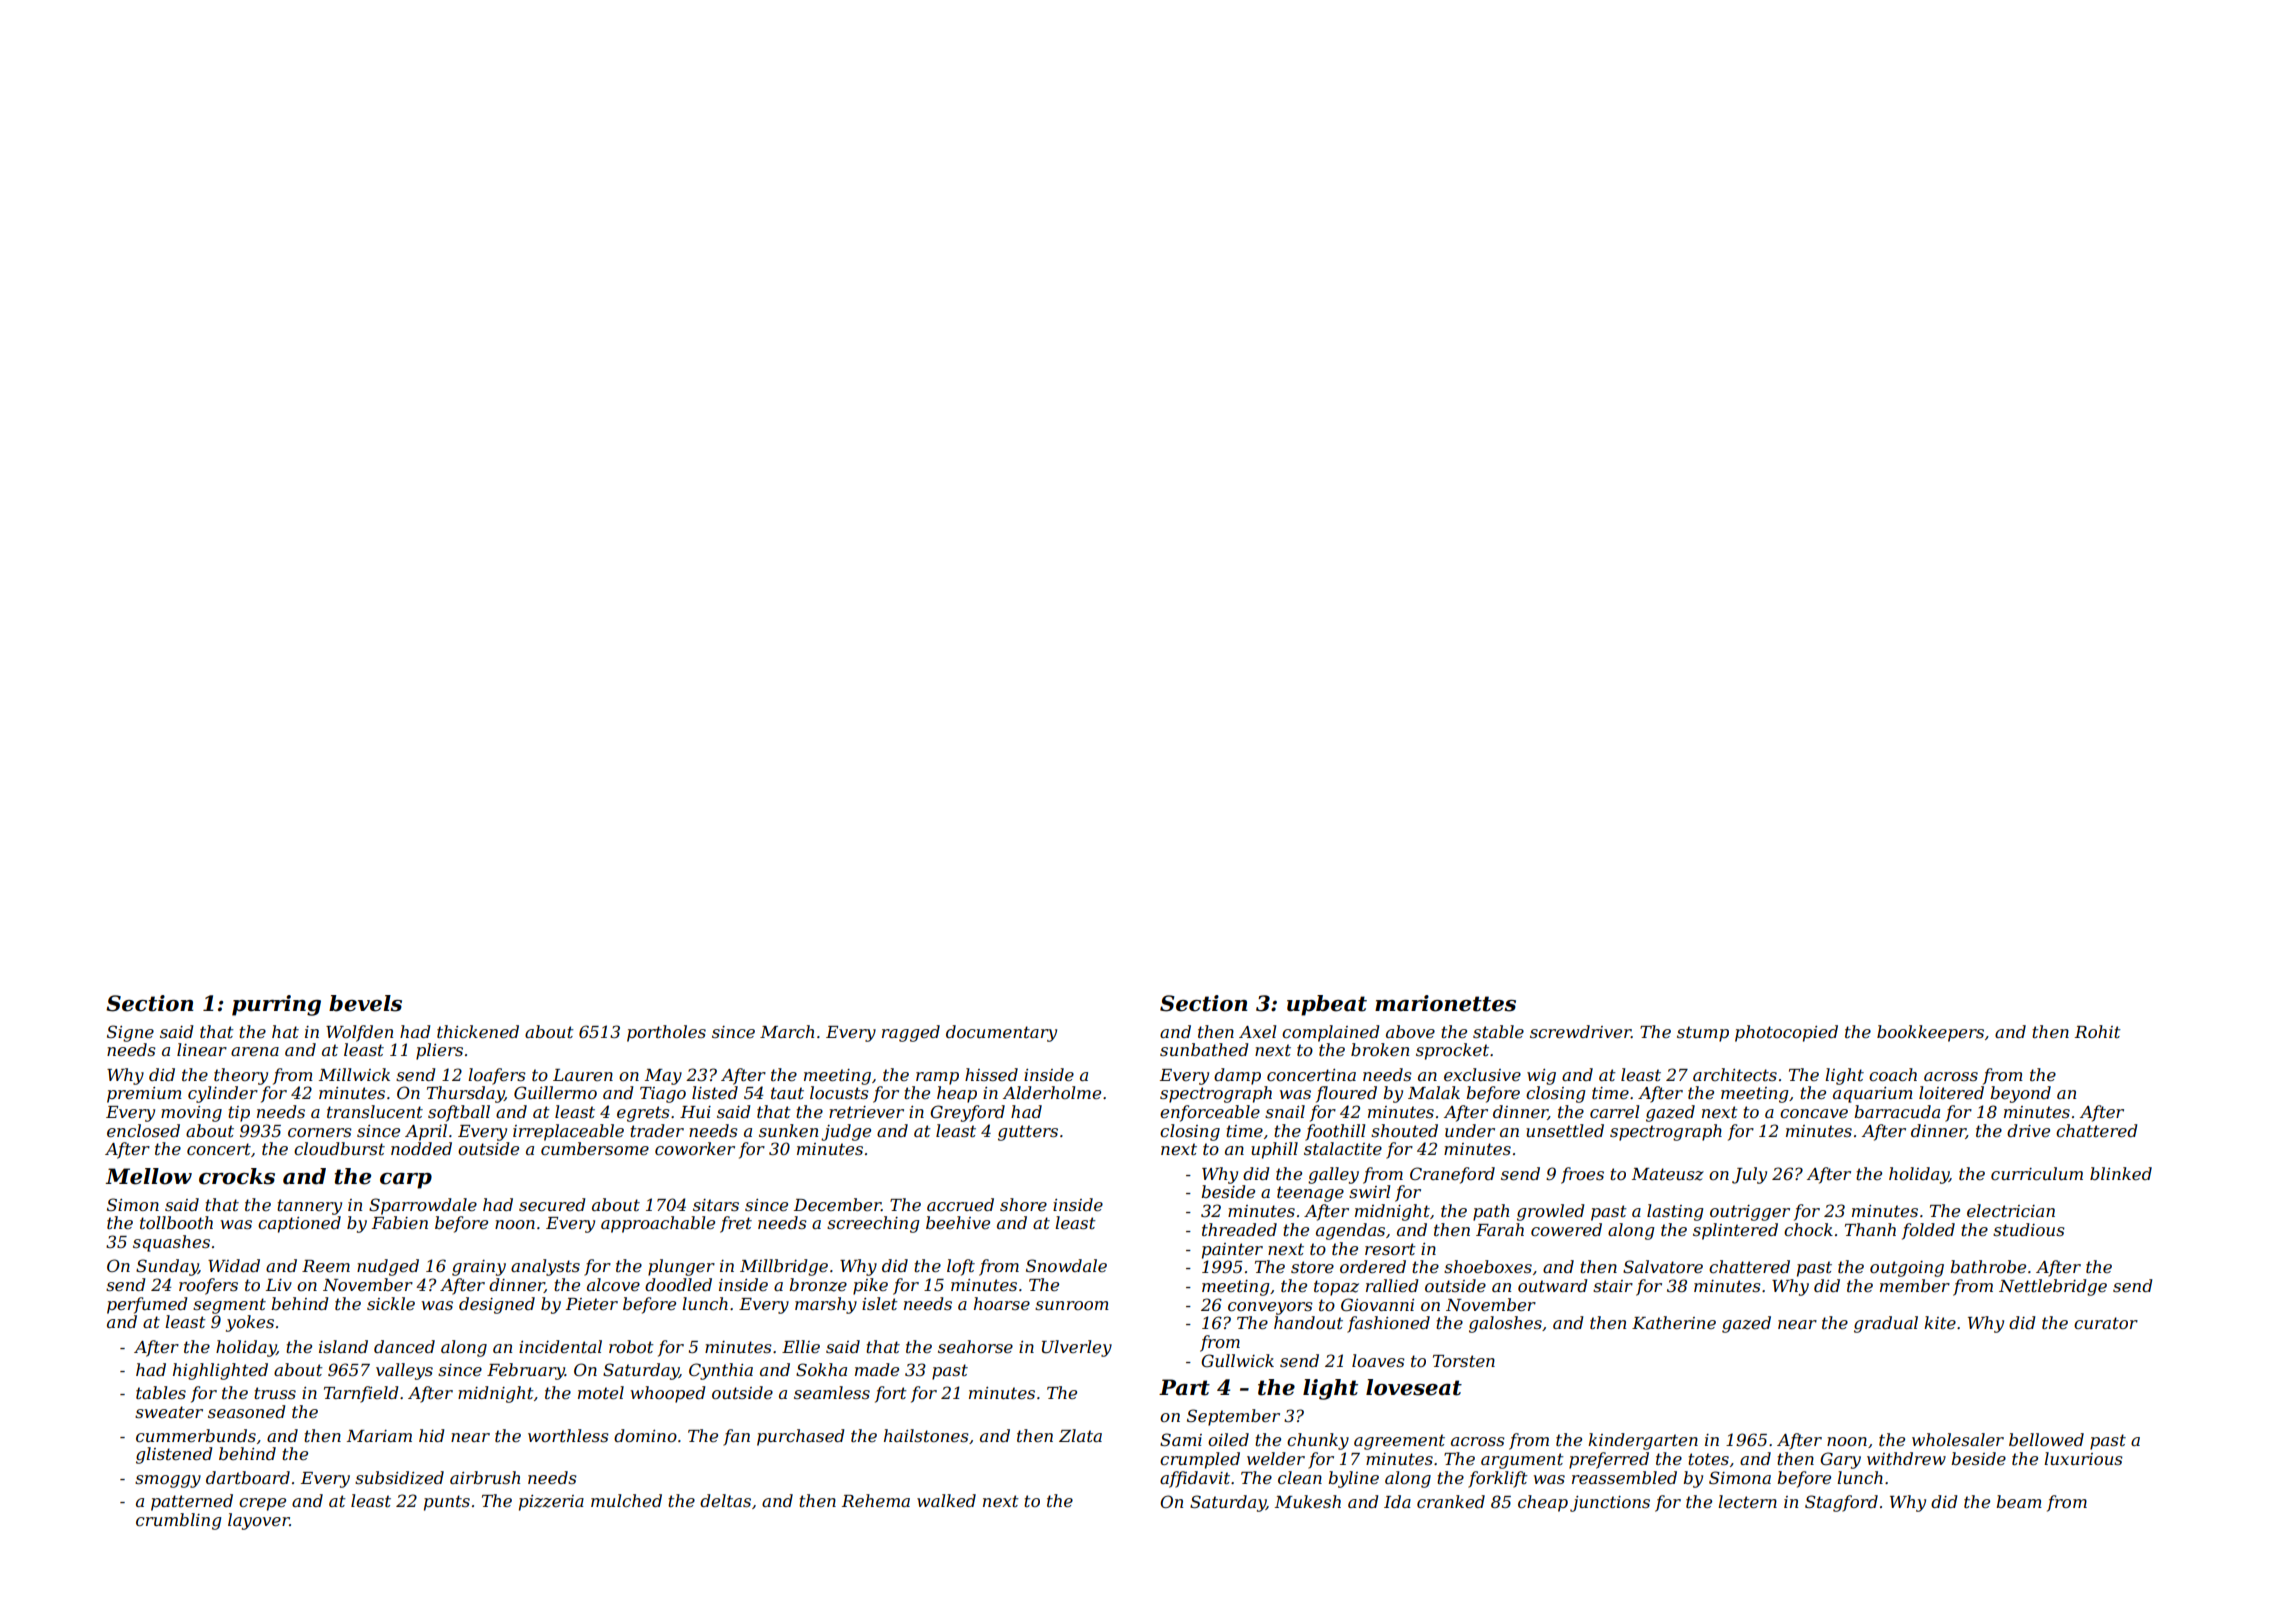 The image size is (2272, 1607). What do you see at coordinates (2121, 1173) in the image?
I see `blinked` at bounding box center [2121, 1173].
